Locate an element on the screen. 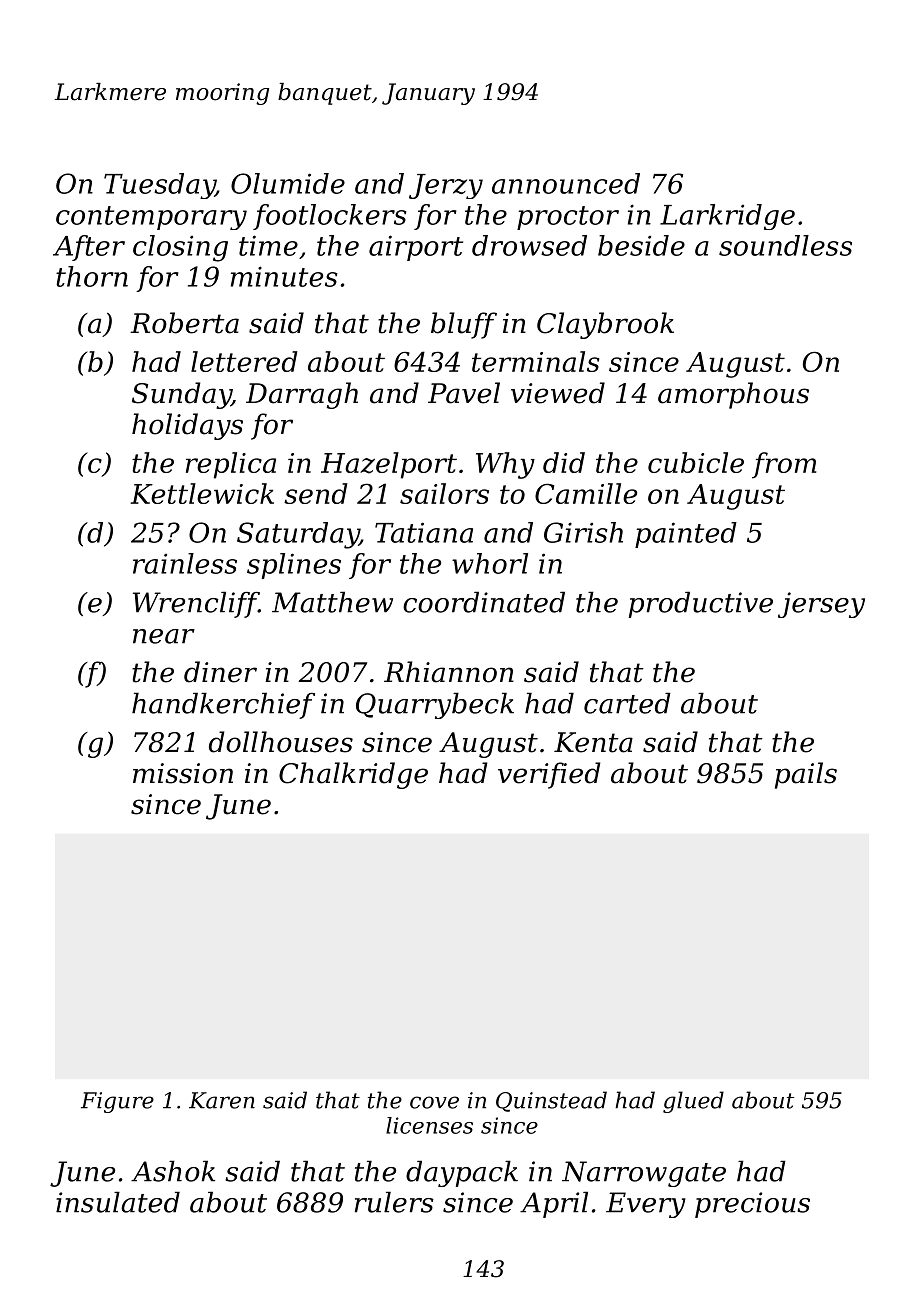 Image resolution: width=924 pixels, height=1311 pixels. airport is located at coordinates (416, 248).
